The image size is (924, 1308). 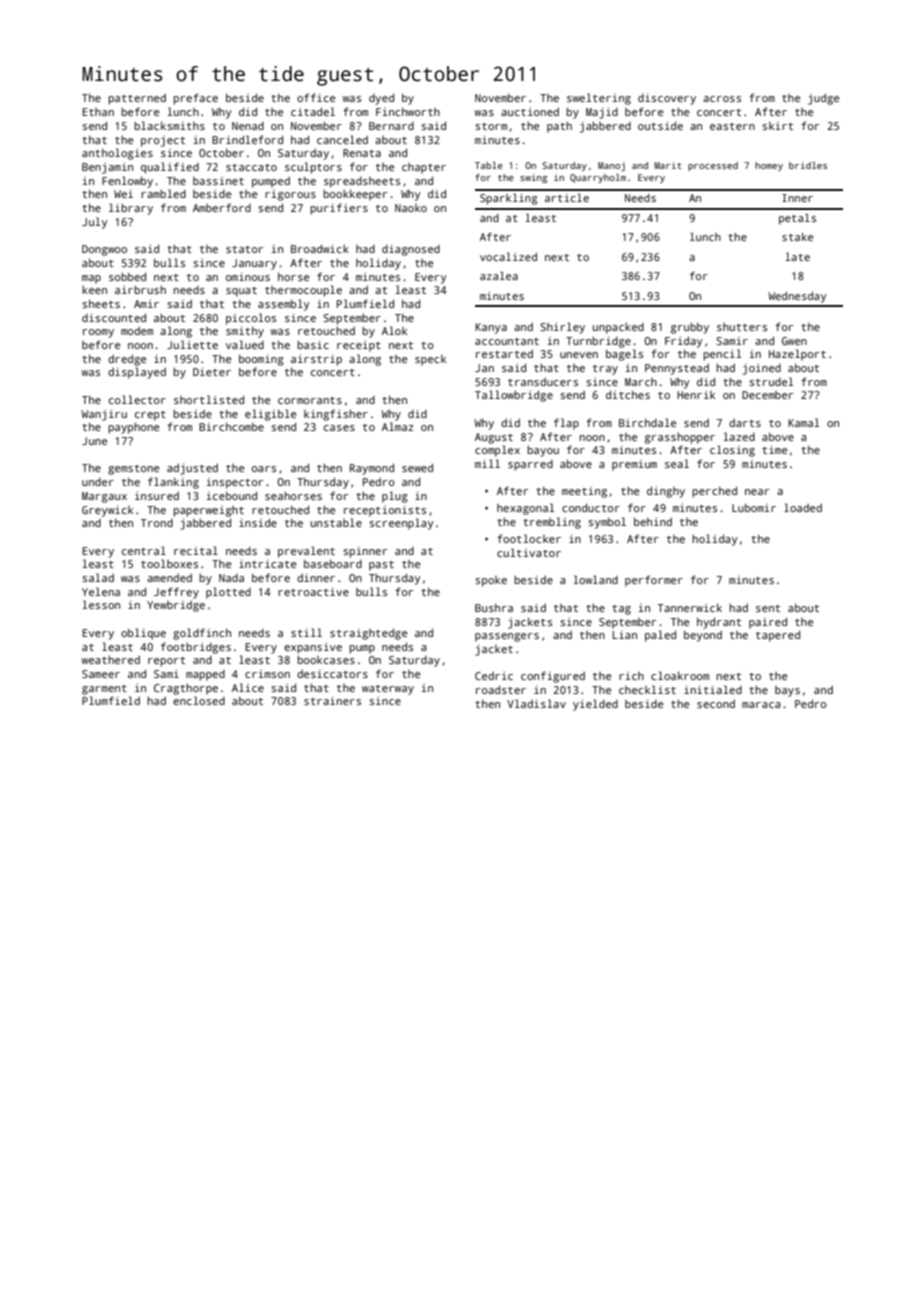 I want to click on Ethan, so click(x=98, y=112).
